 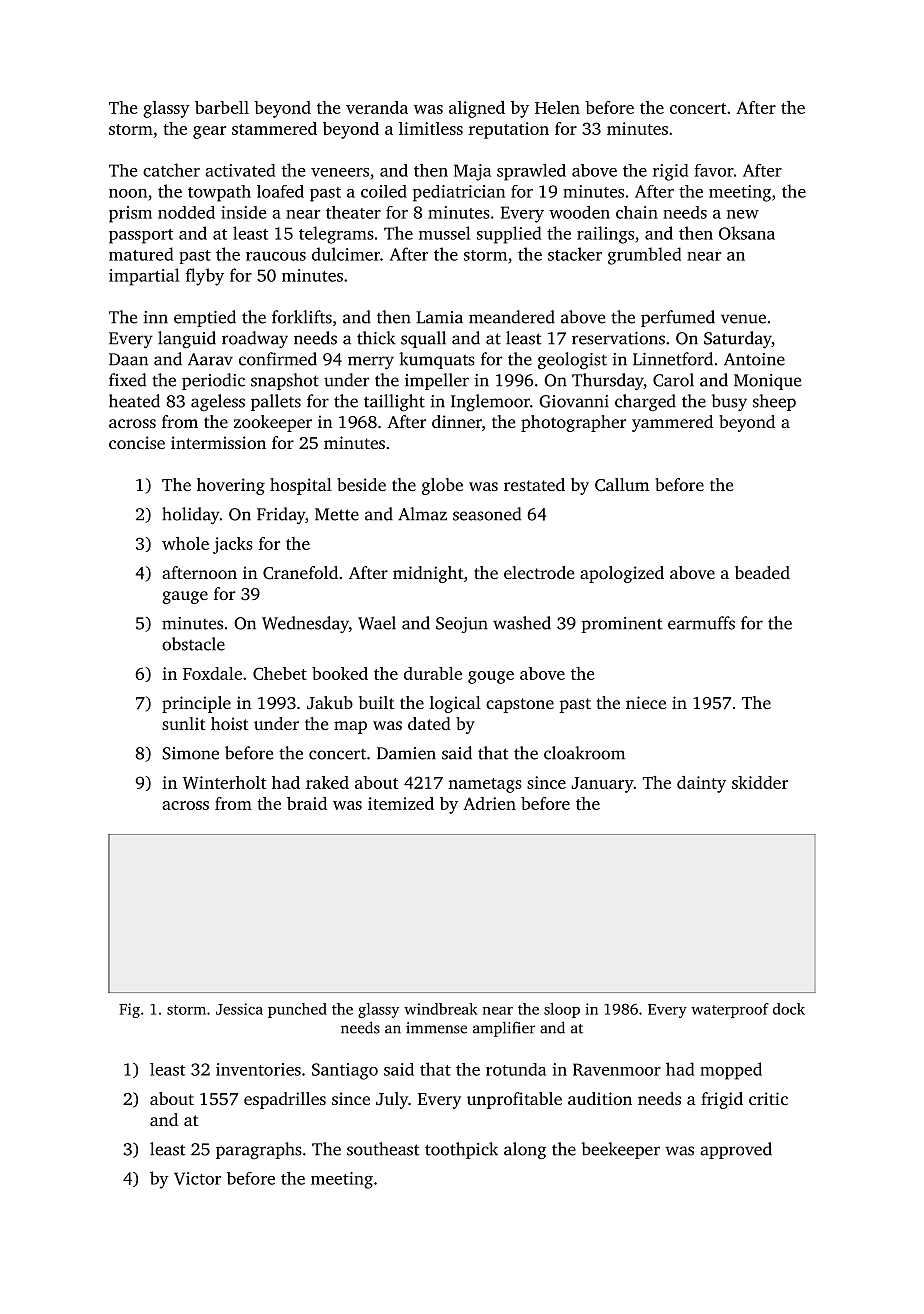 What do you see at coordinates (346, 254) in the page?
I see `dulcimer` at bounding box center [346, 254].
